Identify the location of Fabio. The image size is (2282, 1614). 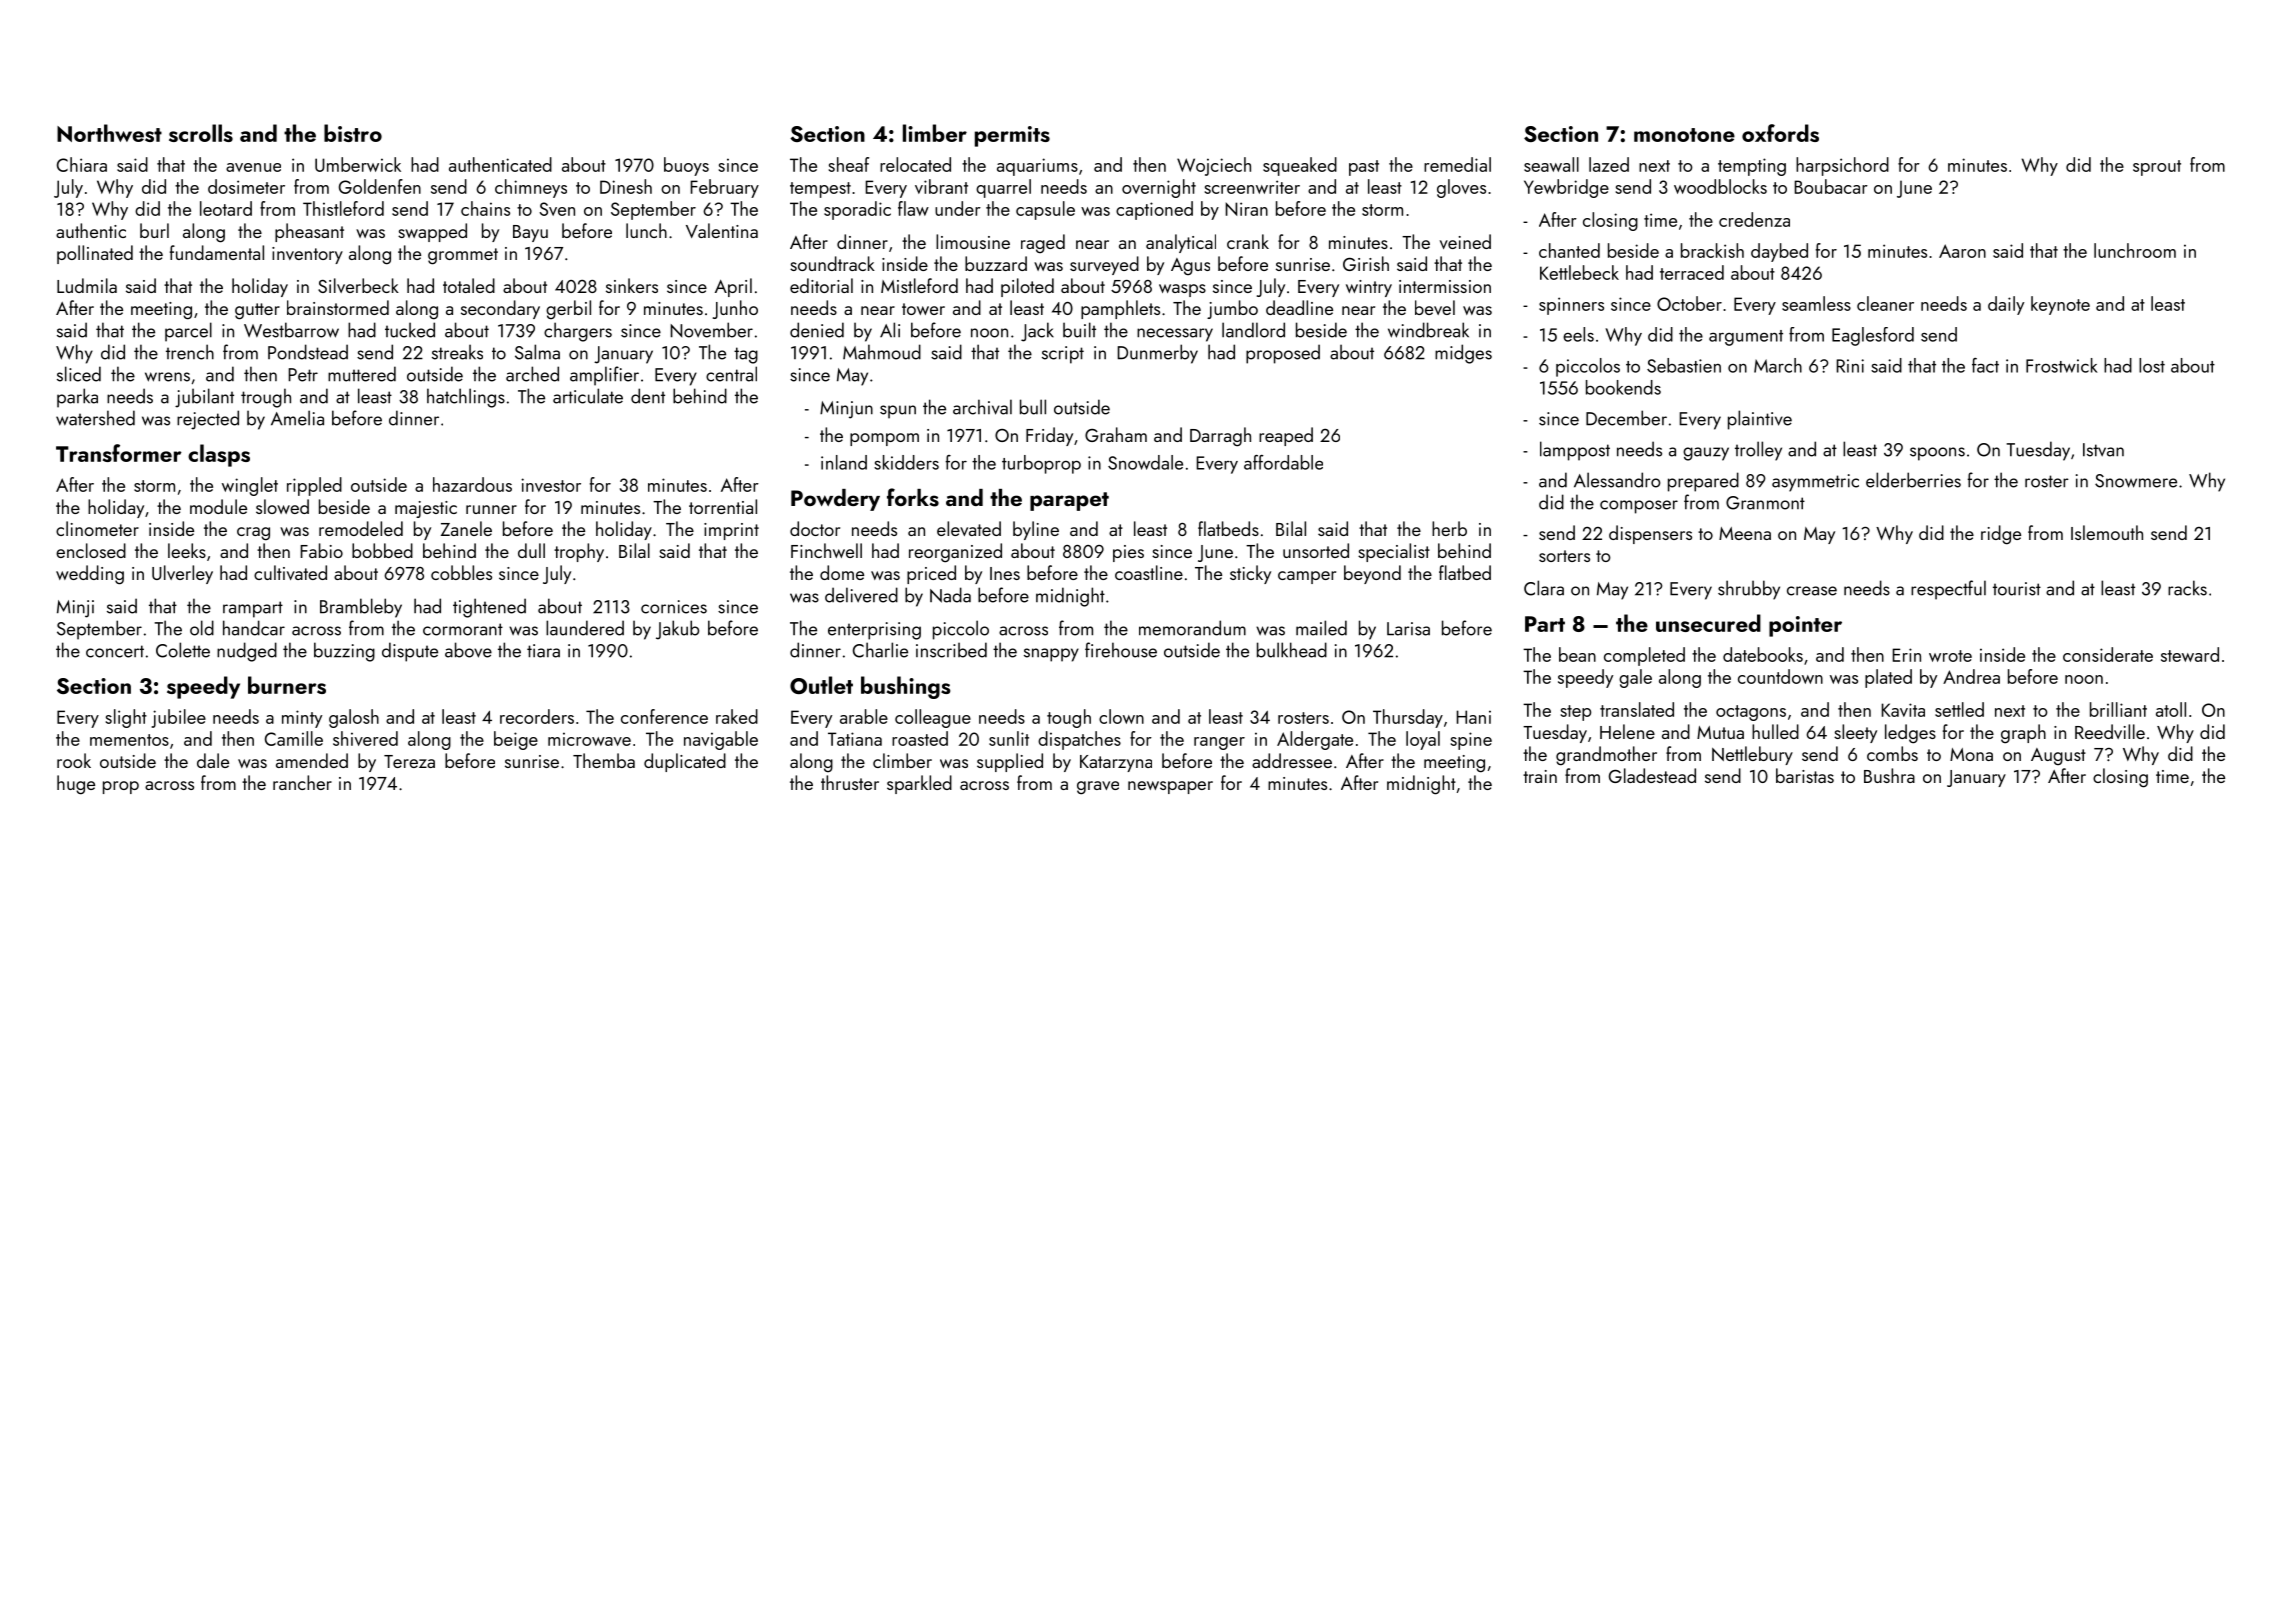
(321, 550).
